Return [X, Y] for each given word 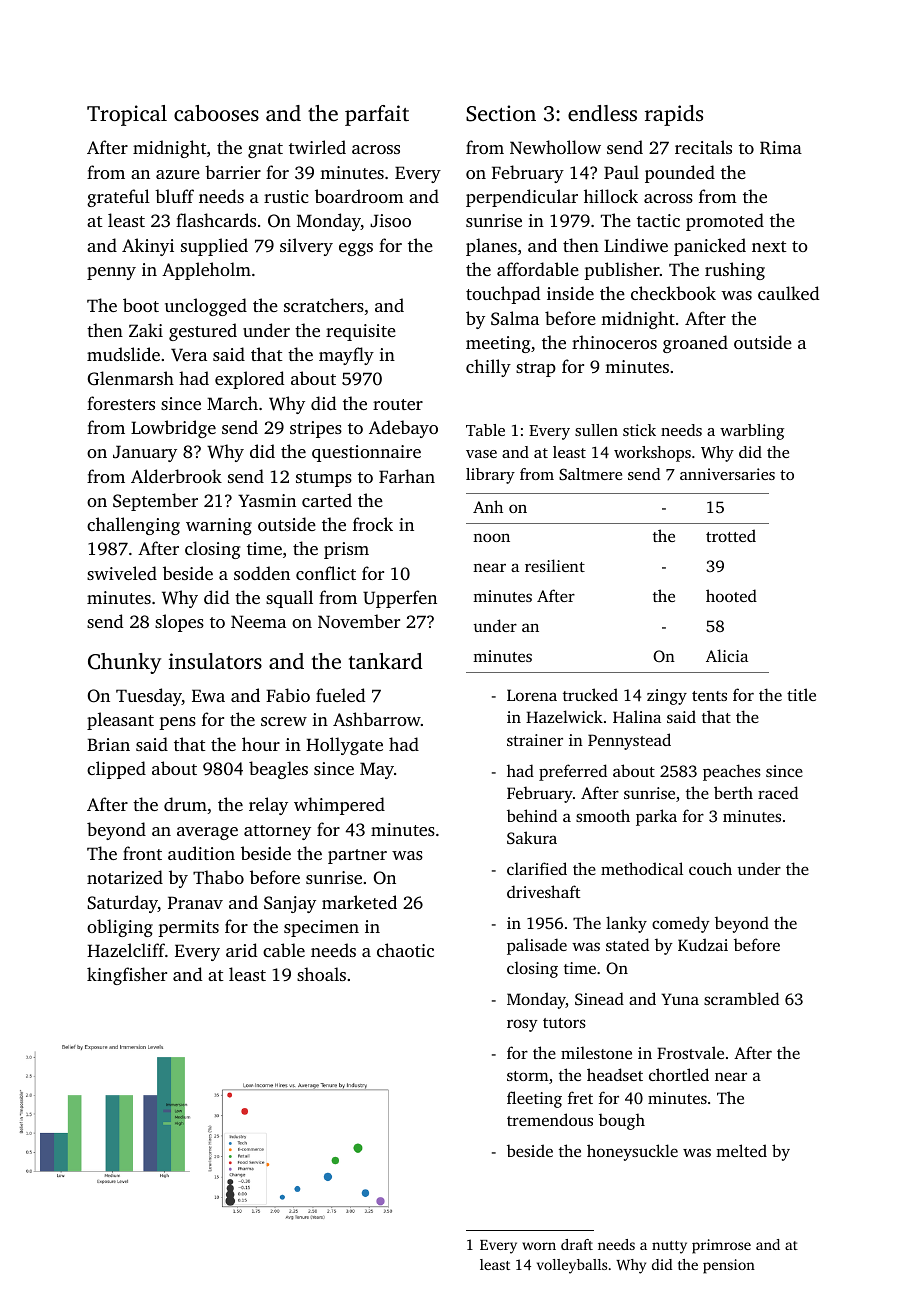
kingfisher [127, 976]
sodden [262, 573]
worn [539, 1246]
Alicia [727, 655]
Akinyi [148, 247]
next [769, 246]
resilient [555, 565]
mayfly [346, 356]
